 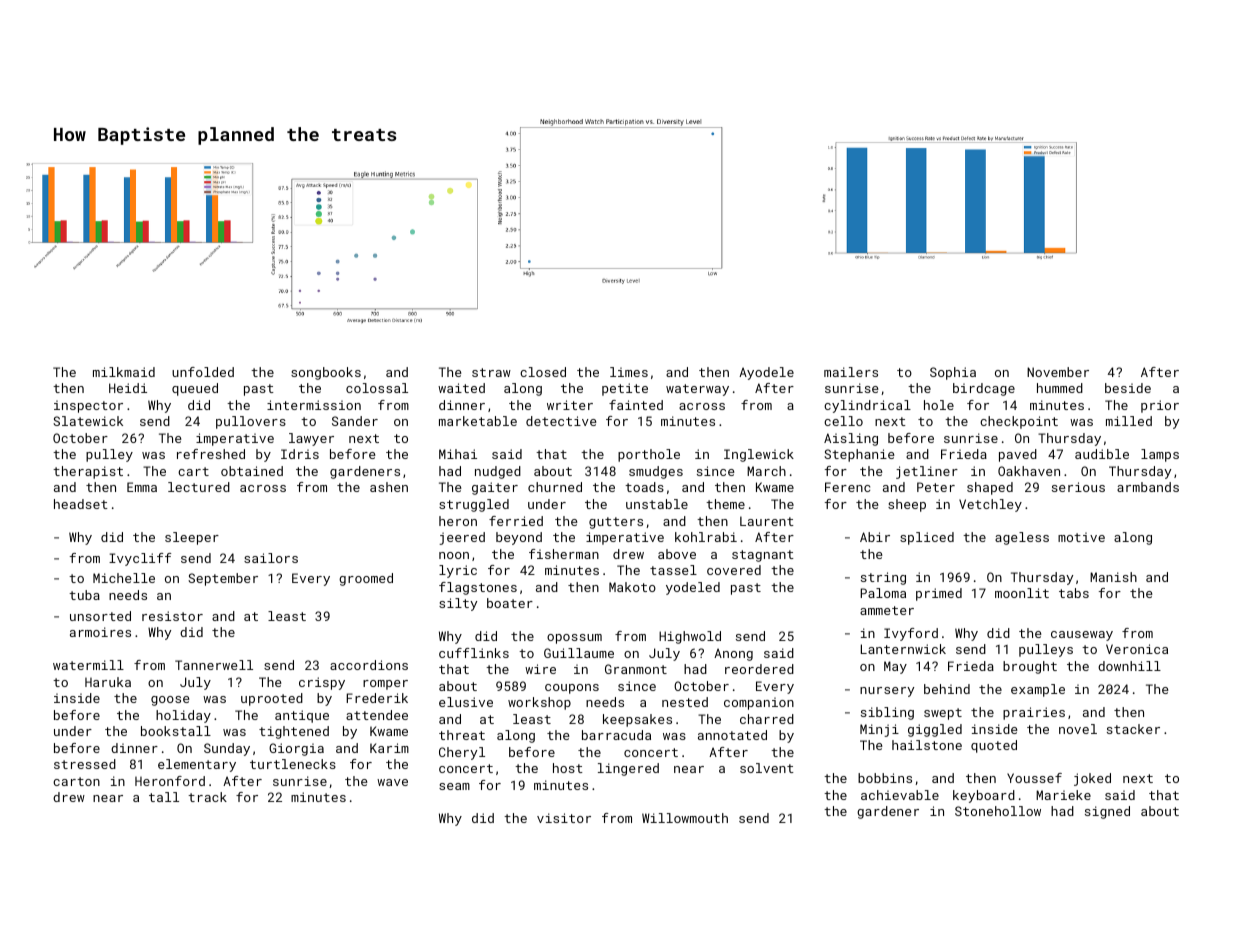 I want to click on silty, so click(x=458, y=604).
